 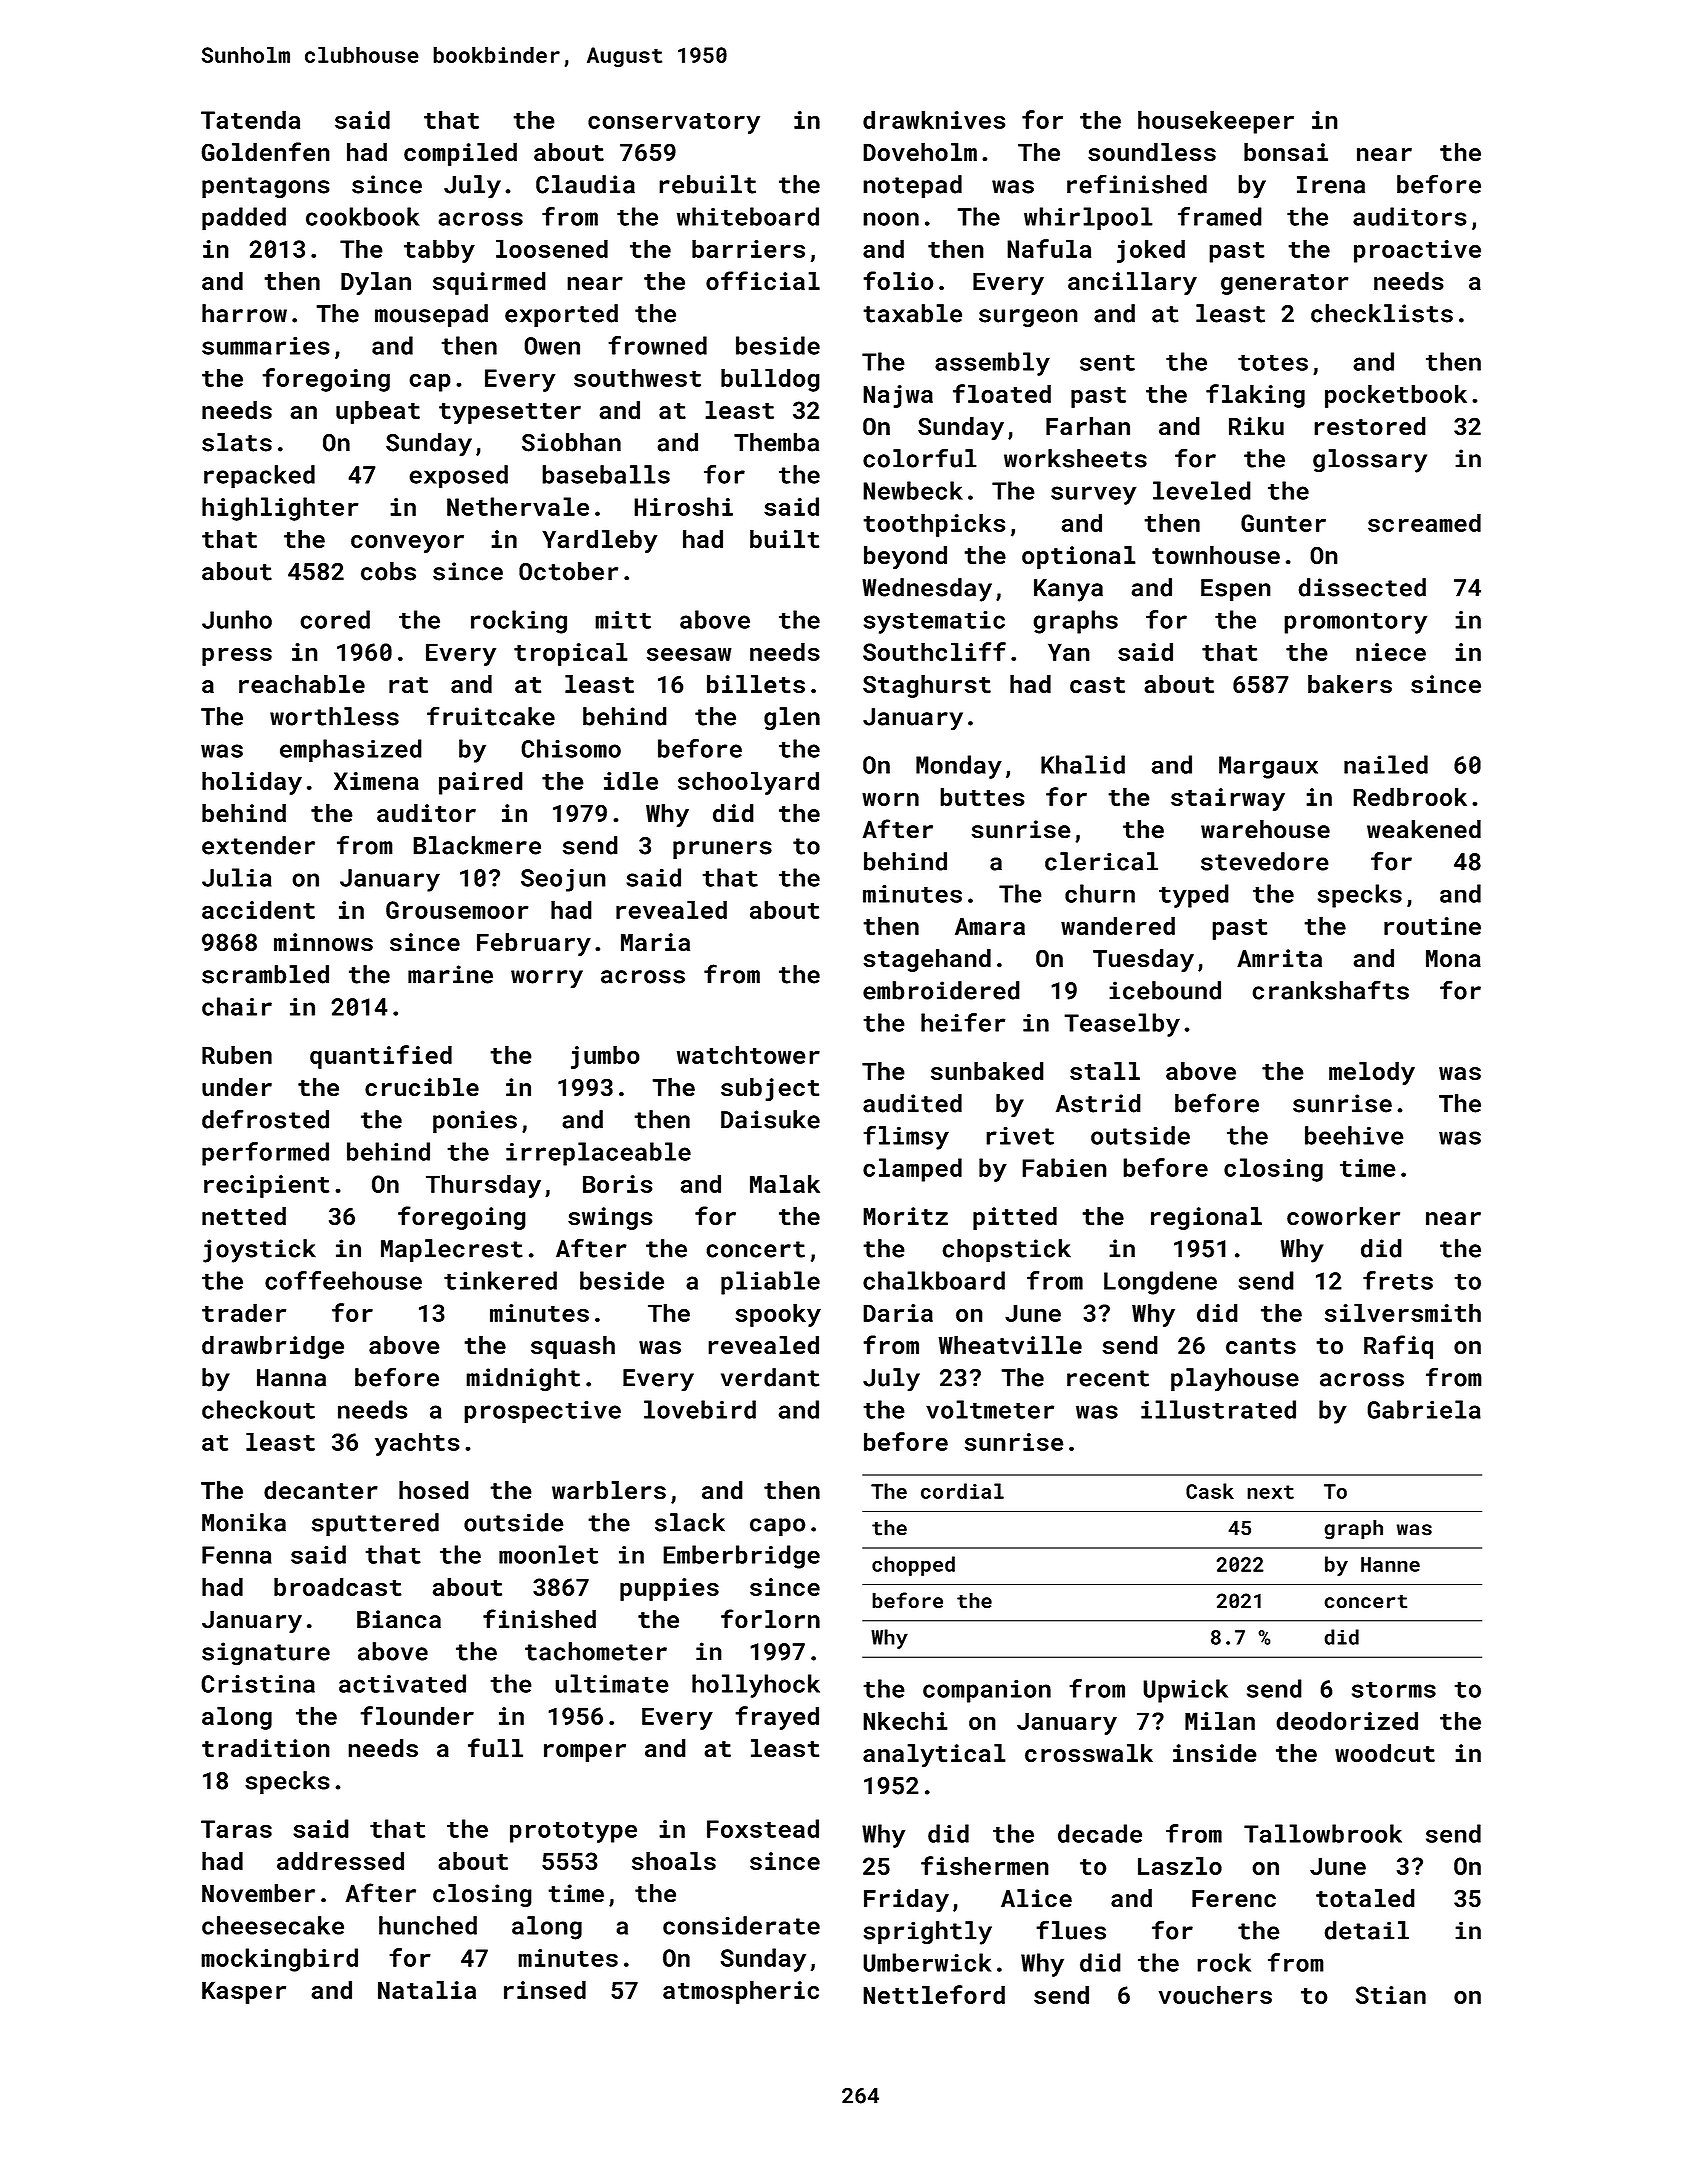 What do you see at coordinates (927, 960) in the screenshot?
I see `stagehand` at bounding box center [927, 960].
